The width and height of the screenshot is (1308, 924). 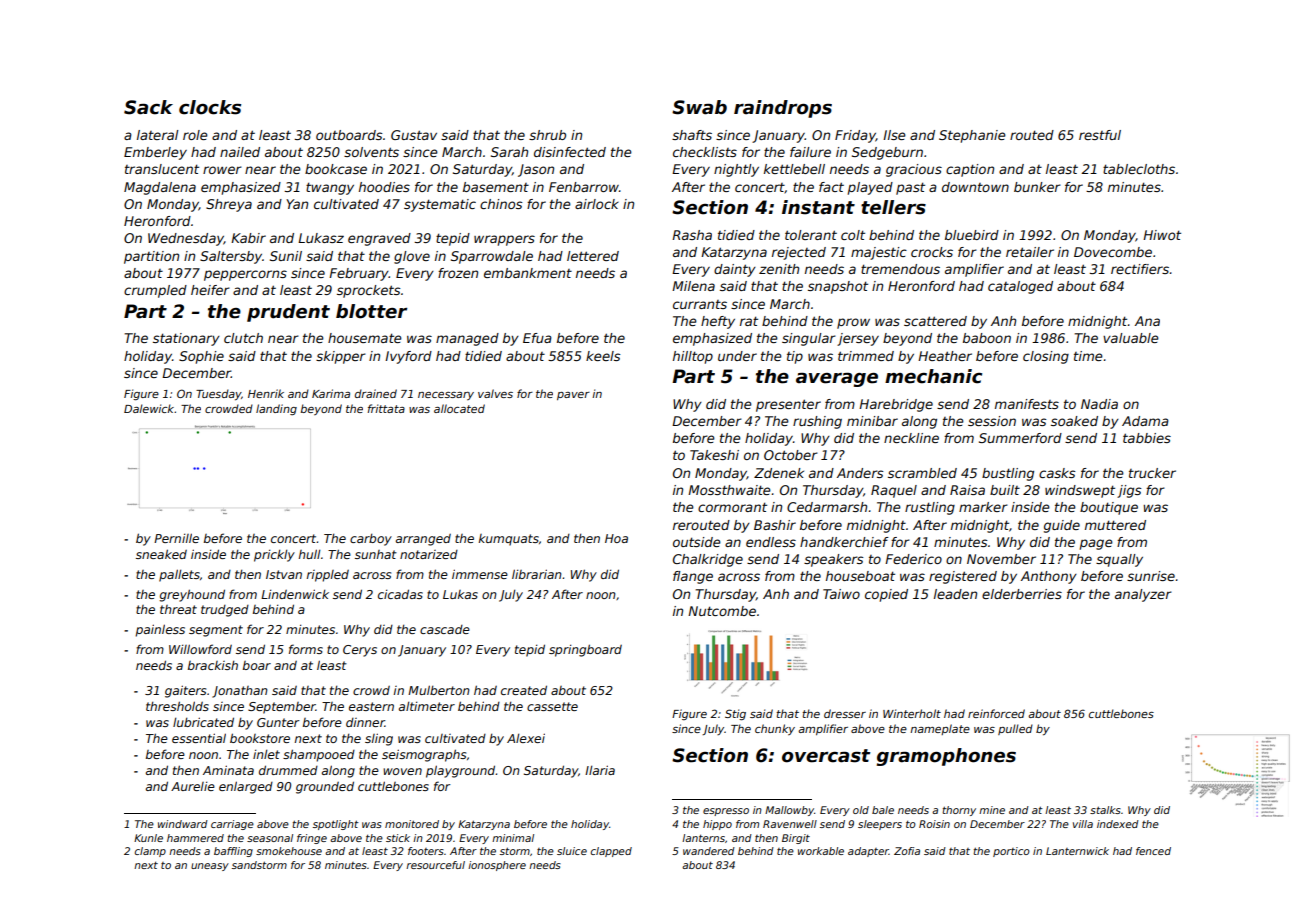 What do you see at coordinates (274, 556) in the screenshot?
I see `prickly` at bounding box center [274, 556].
